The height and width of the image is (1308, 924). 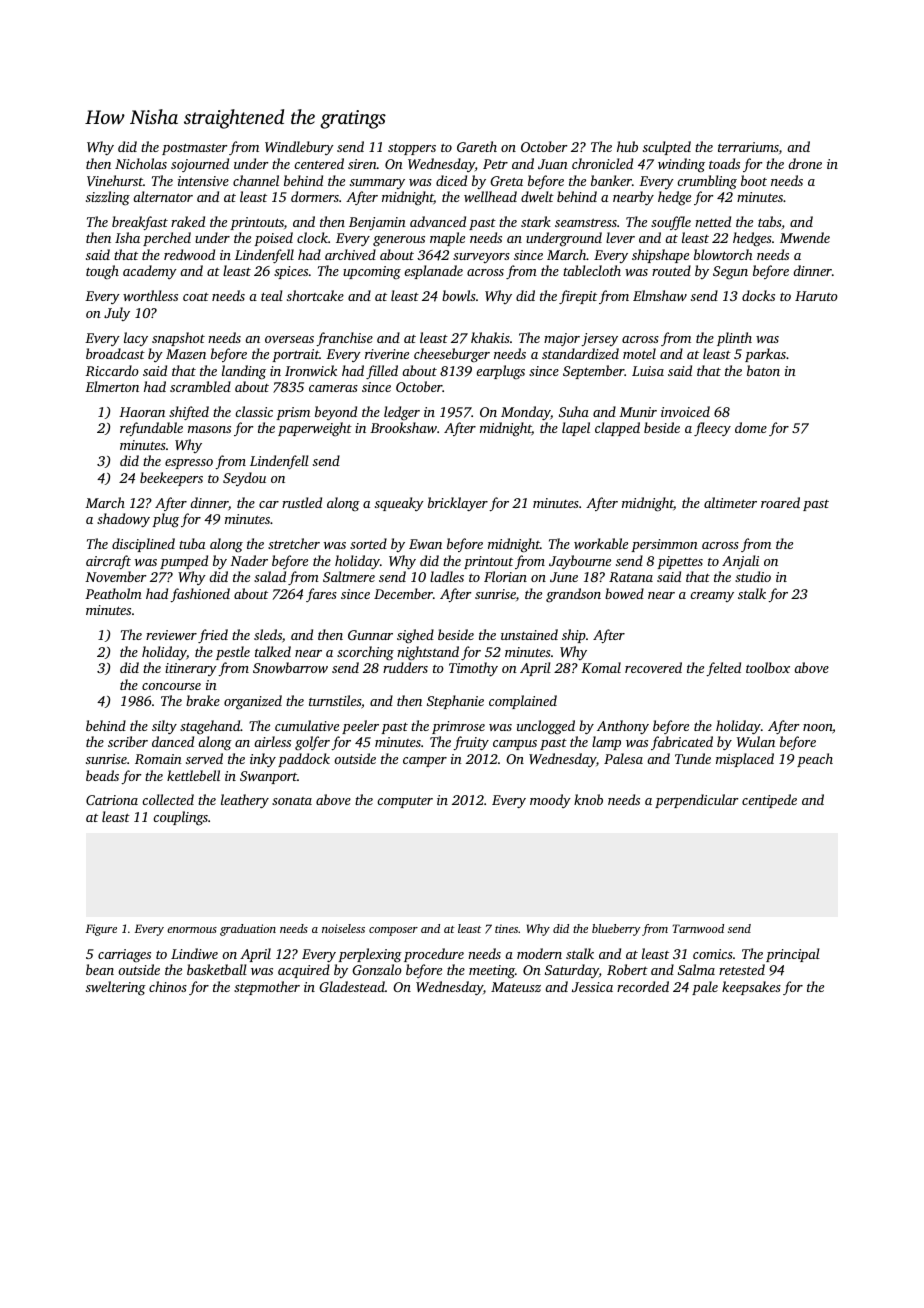 What do you see at coordinates (200, 165) in the image?
I see `sojourned` at bounding box center [200, 165].
